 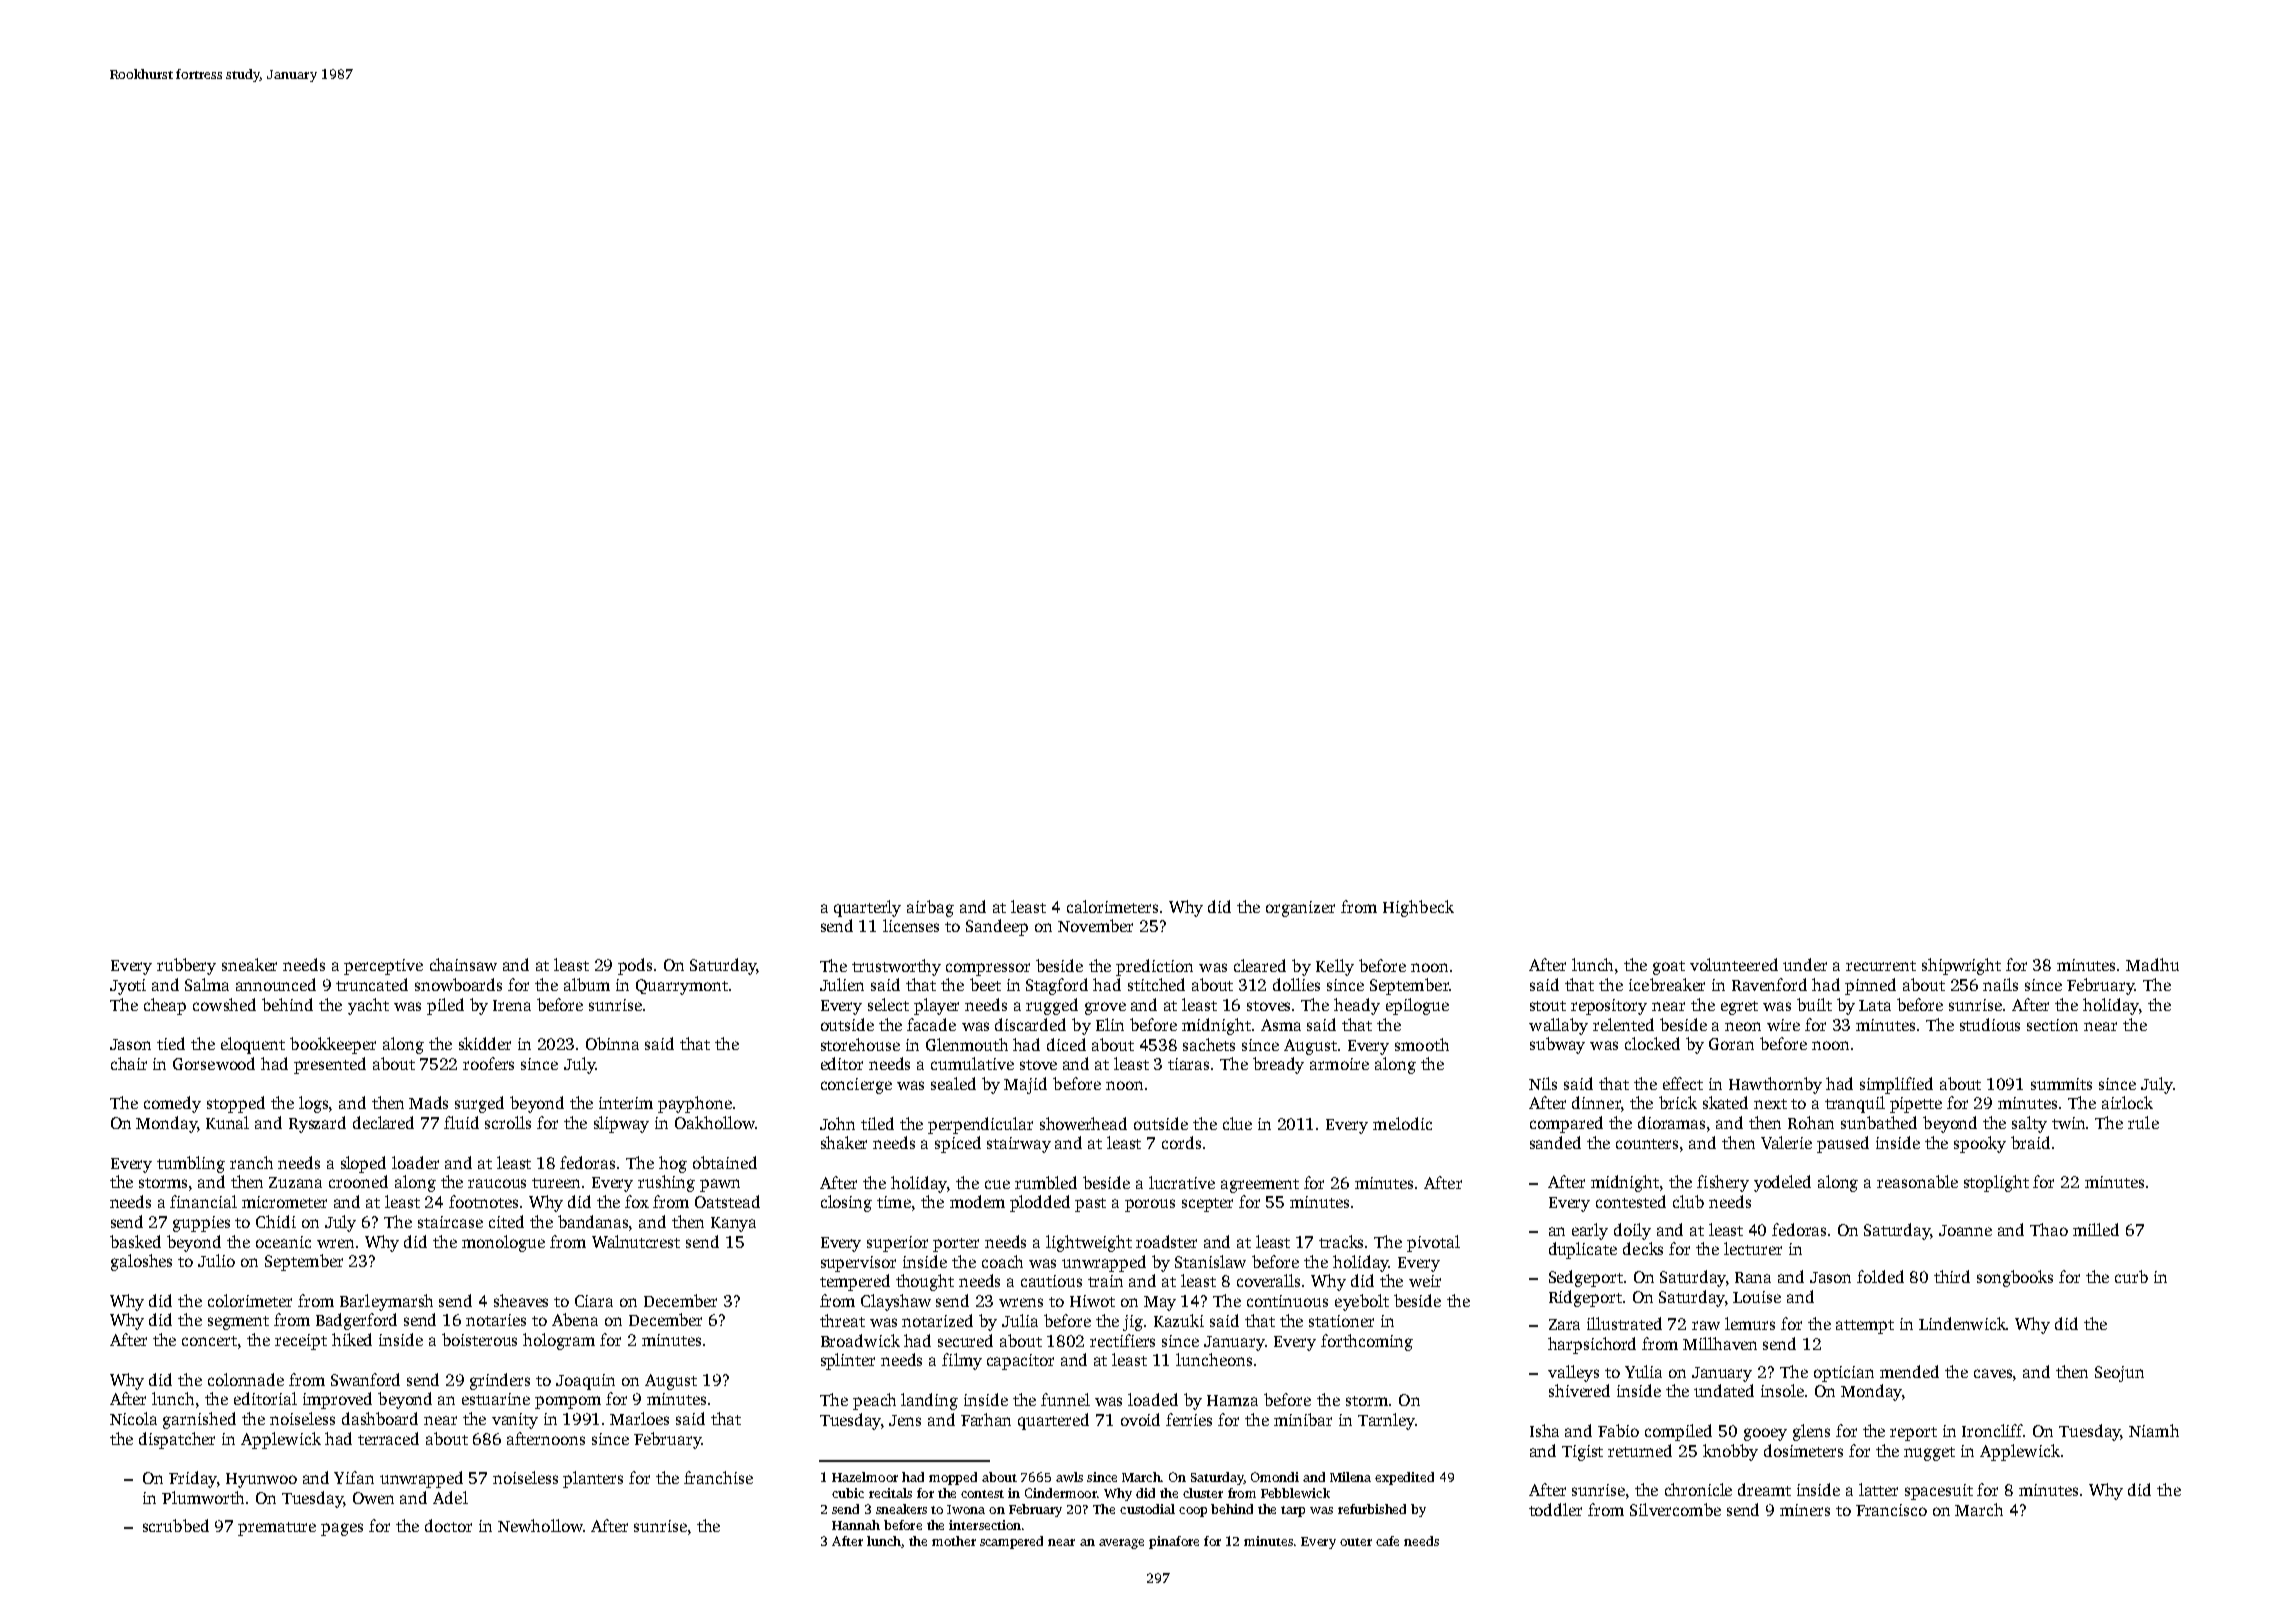 What do you see at coordinates (682, 987) in the screenshot?
I see `Quarrymont` at bounding box center [682, 987].
